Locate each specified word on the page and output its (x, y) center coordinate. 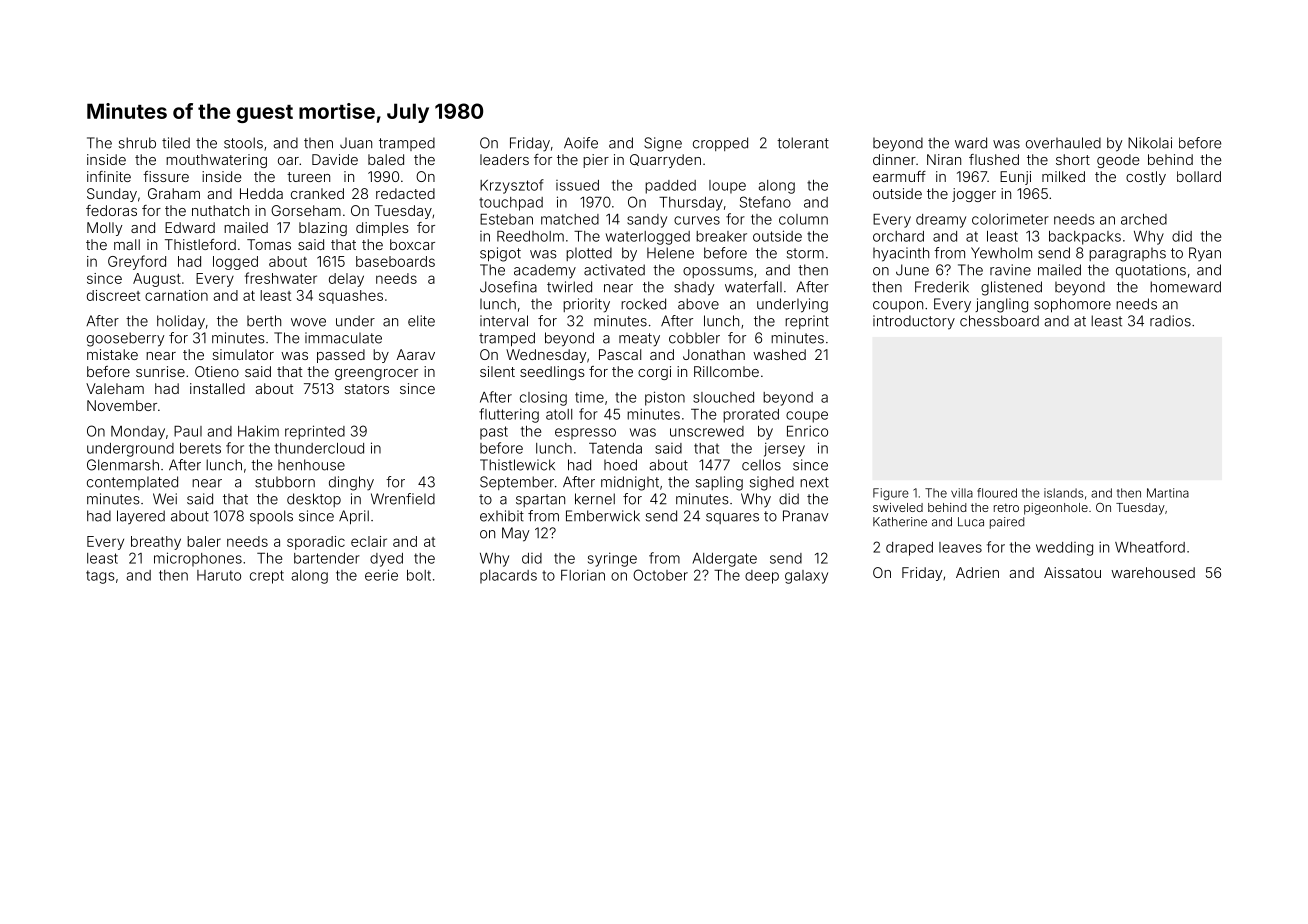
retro (1006, 507)
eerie (381, 575)
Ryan (1205, 254)
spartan (540, 500)
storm (805, 253)
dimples (382, 229)
